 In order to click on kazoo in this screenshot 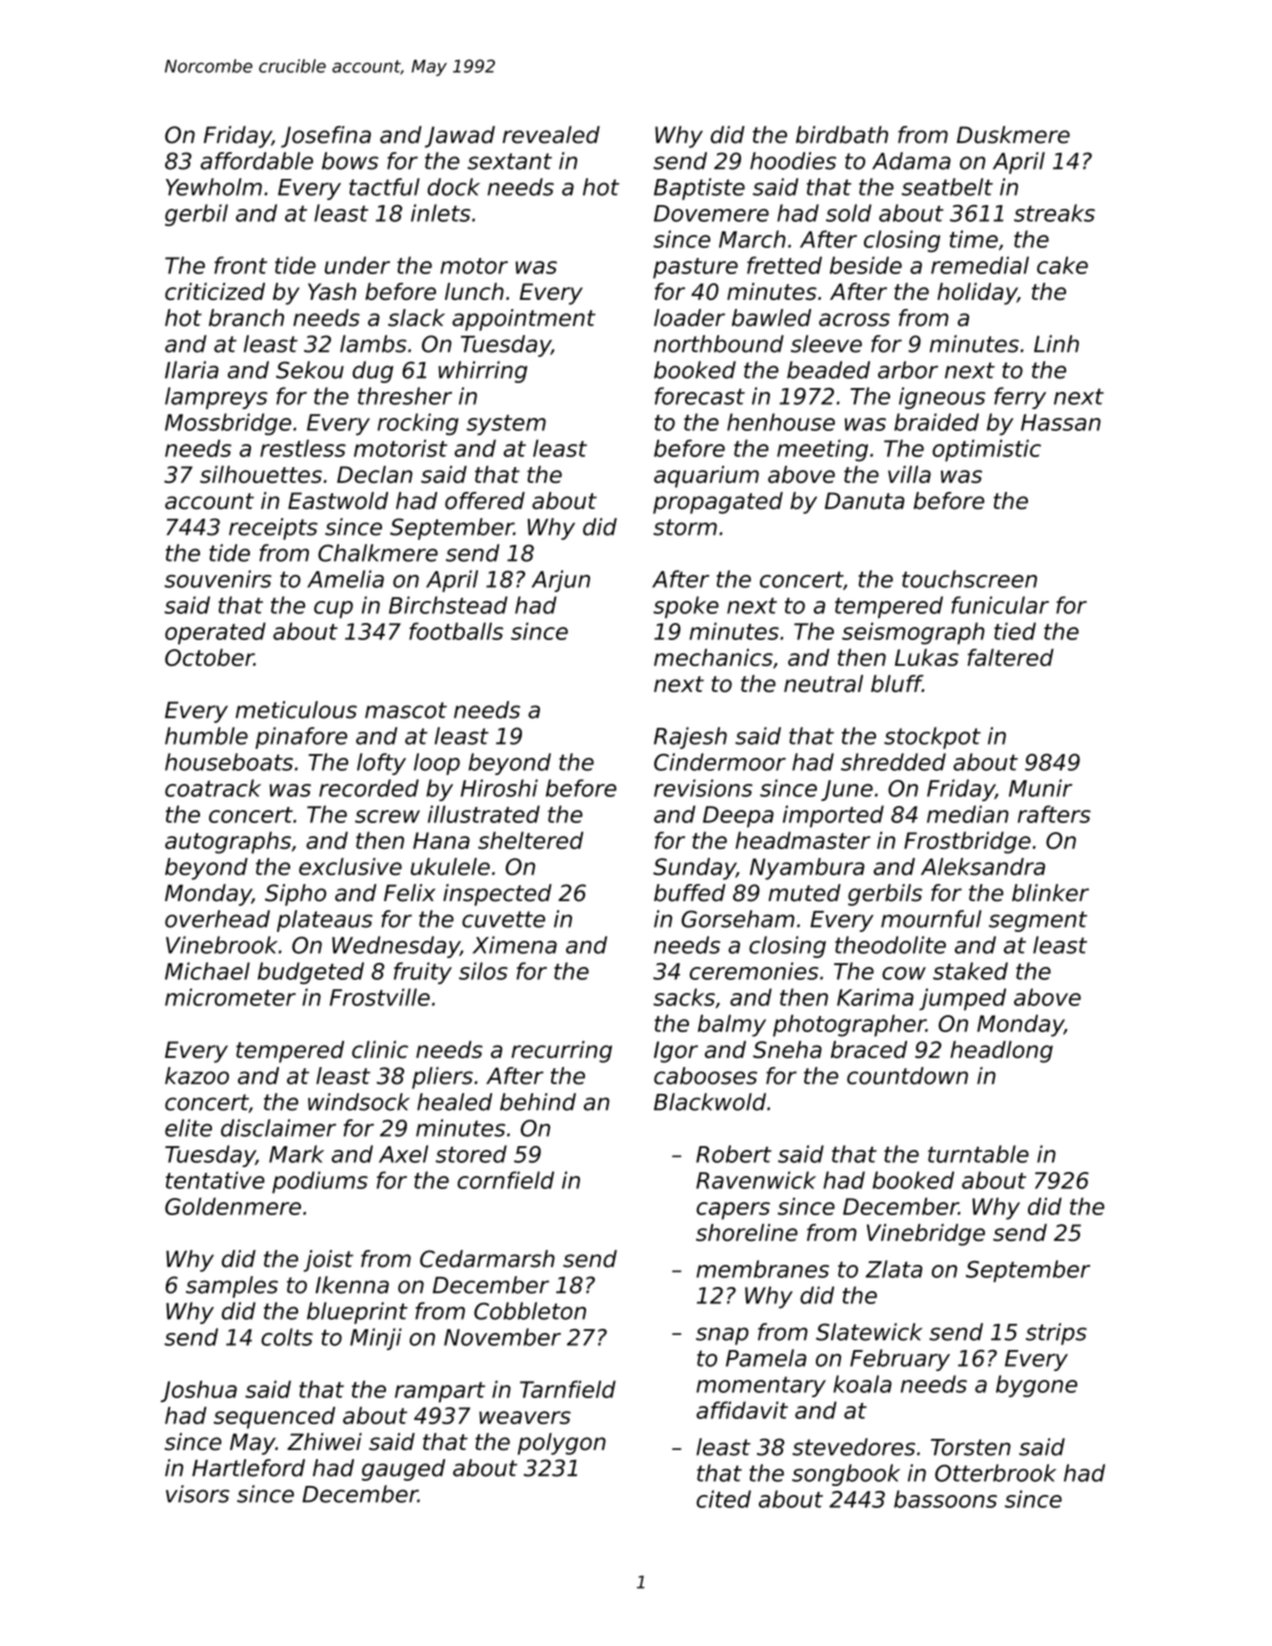, I will do `click(197, 1076)`.
